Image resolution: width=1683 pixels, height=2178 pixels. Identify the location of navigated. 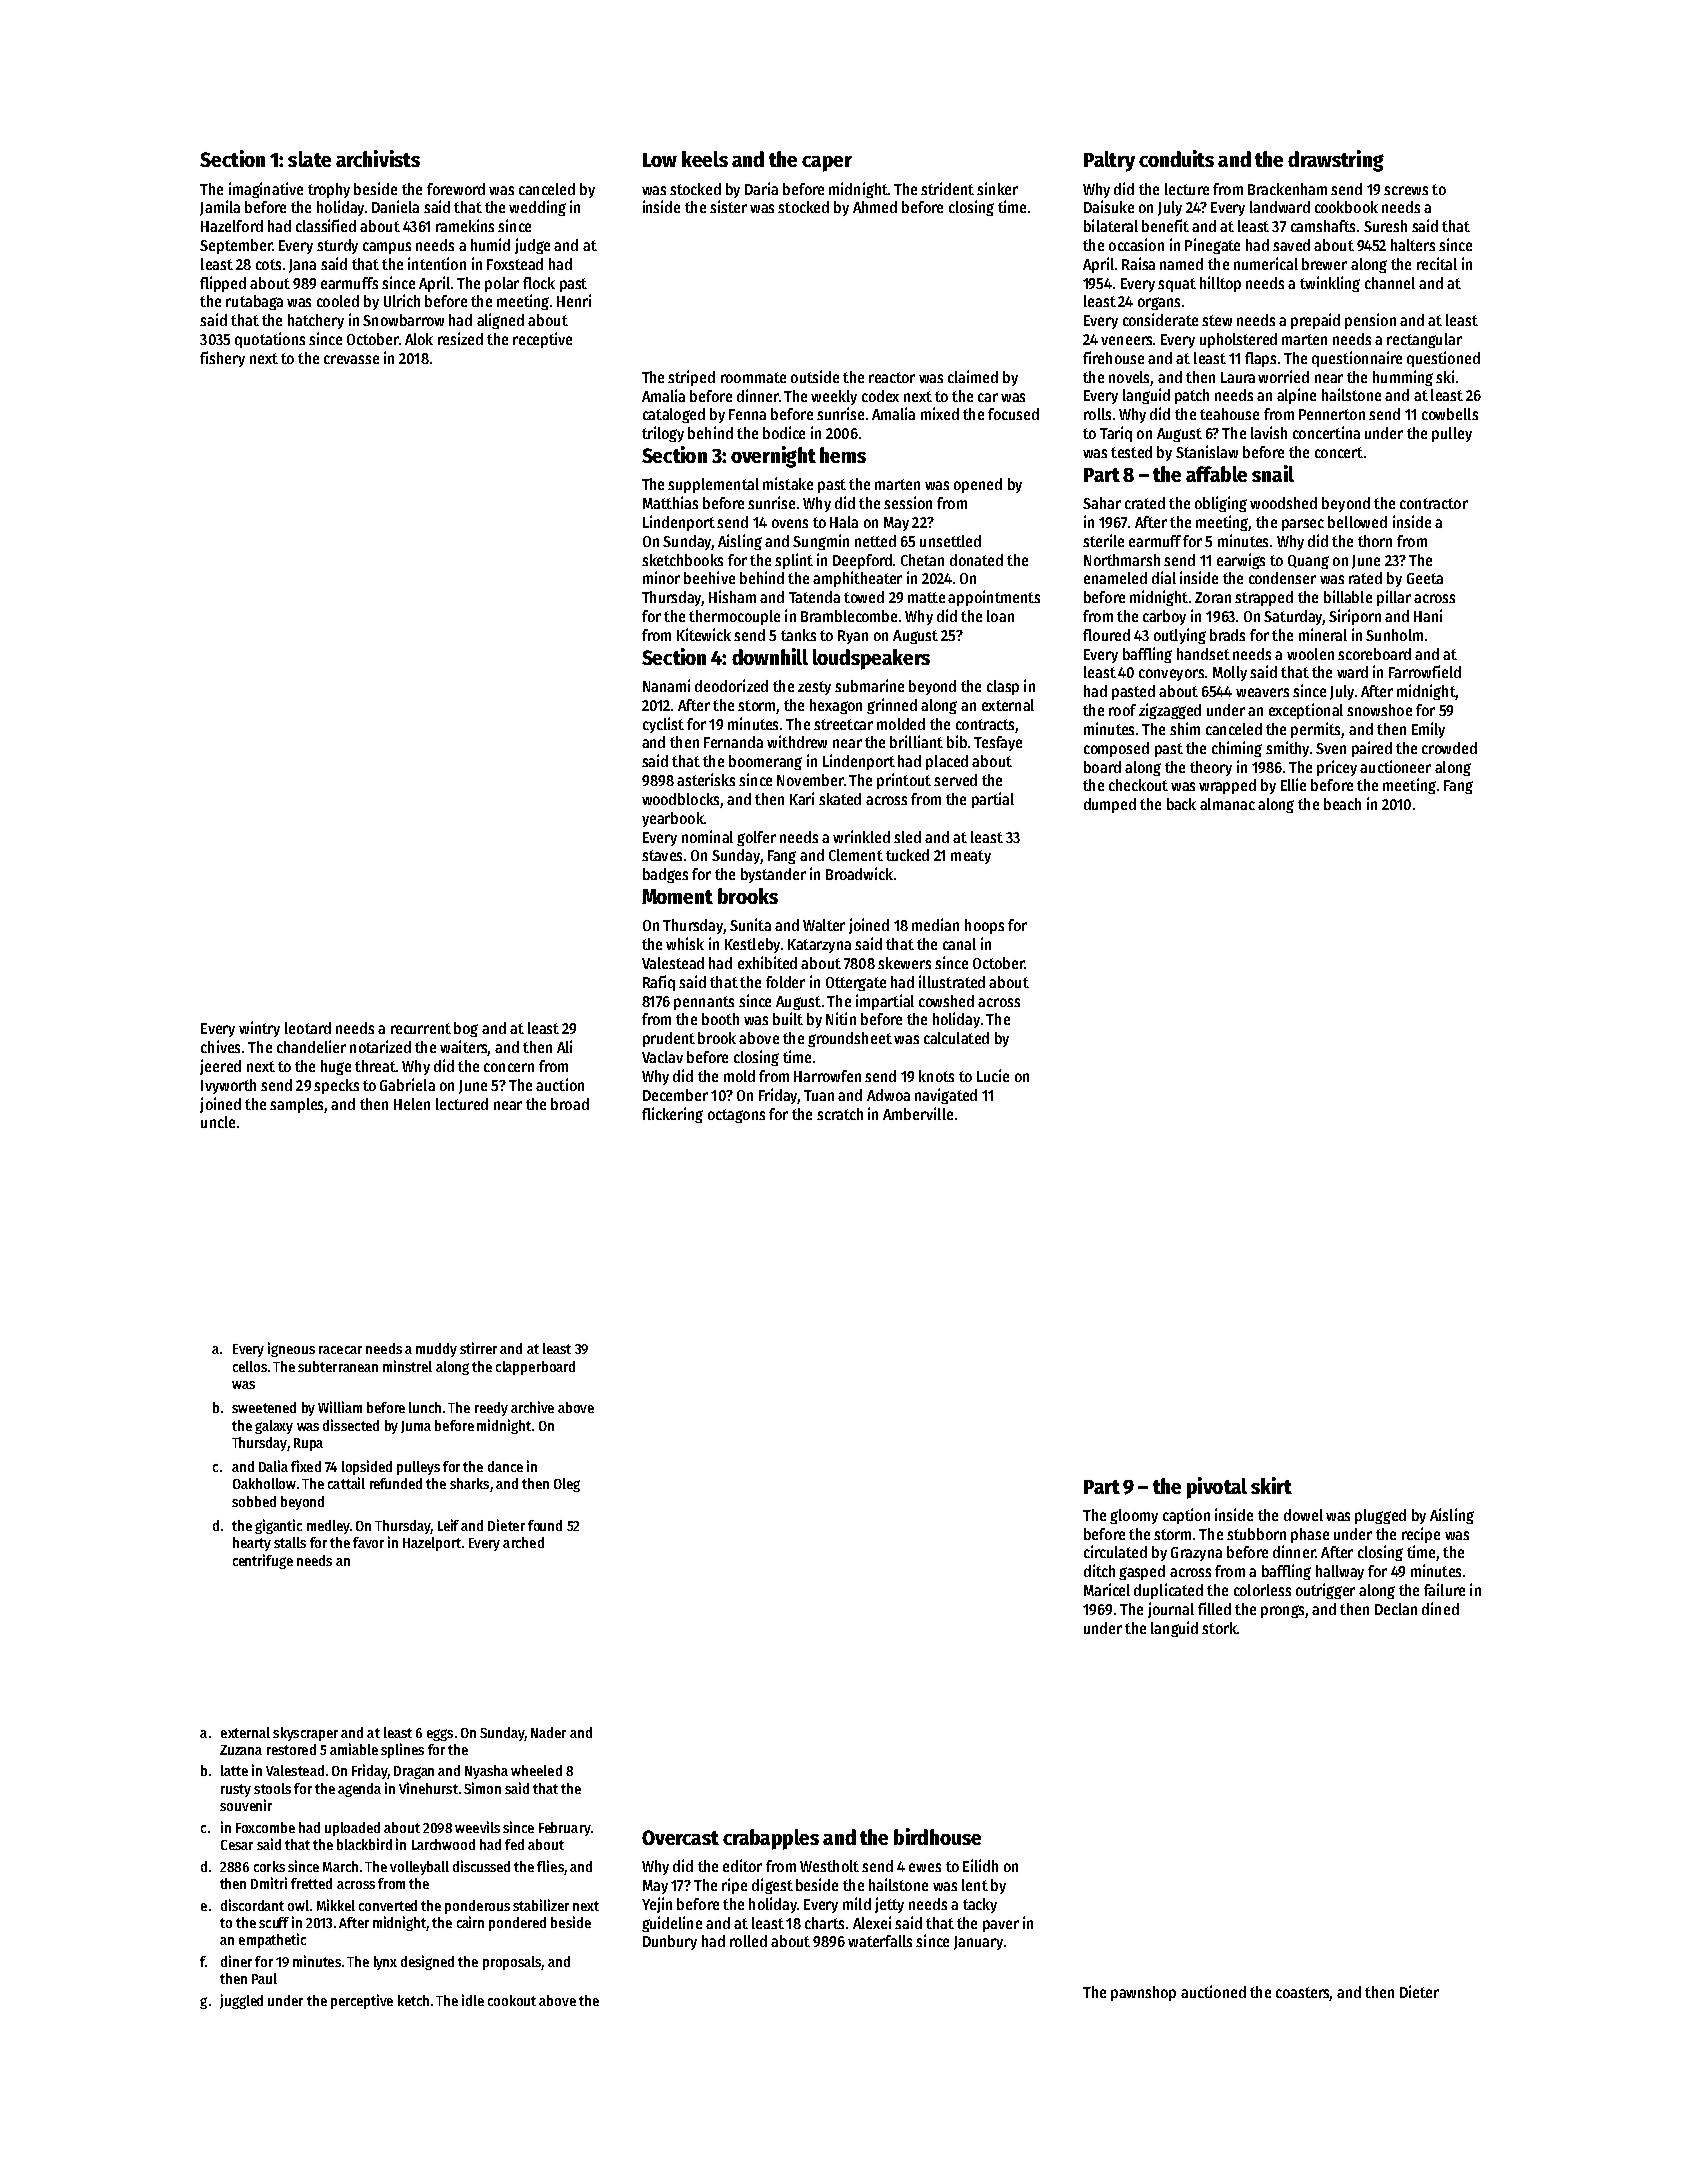
(946, 1096).
